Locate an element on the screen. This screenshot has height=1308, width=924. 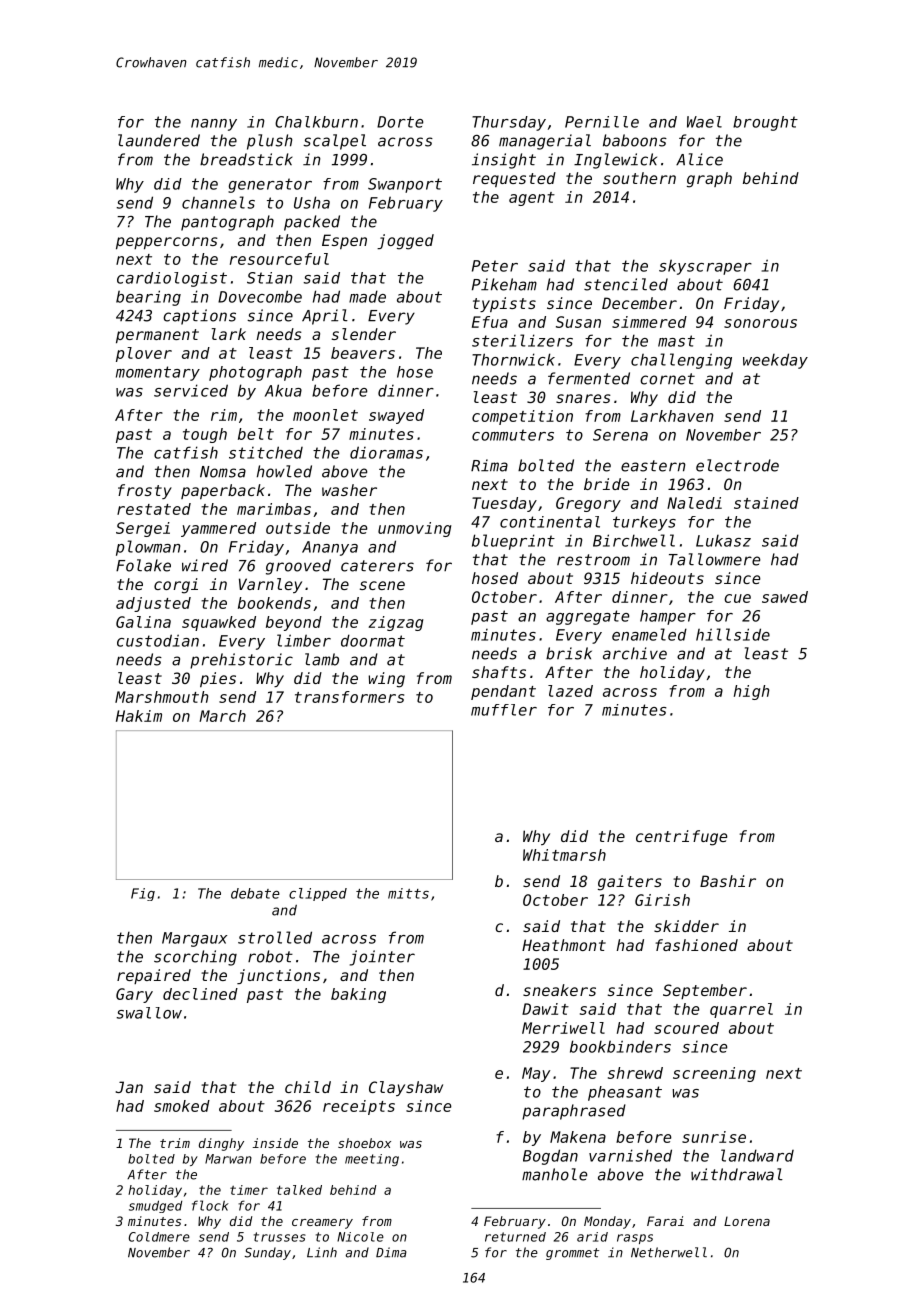
Thornwick is located at coordinates (513, 359).
